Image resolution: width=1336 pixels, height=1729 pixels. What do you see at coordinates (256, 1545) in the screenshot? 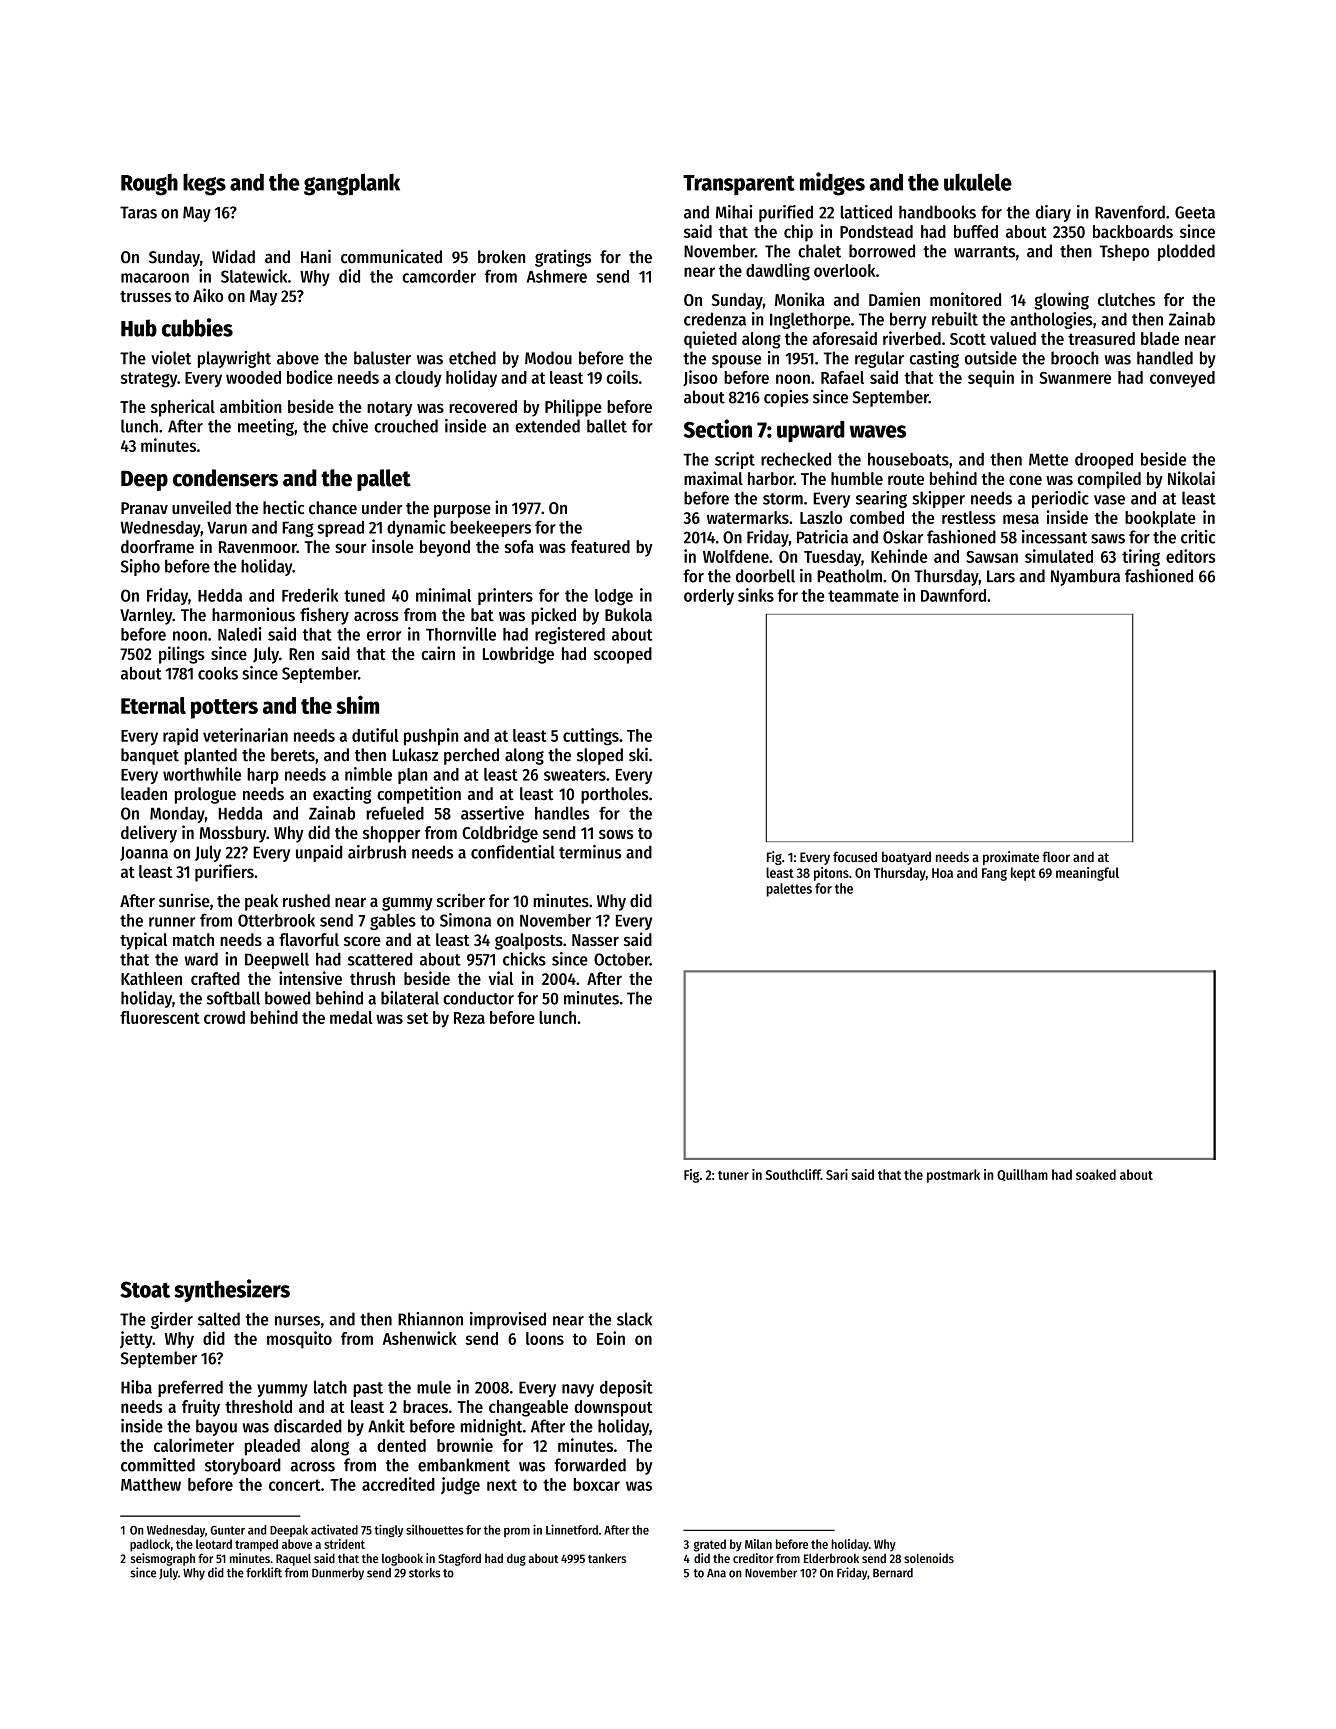
I see `tramped` at bounding box center [256, 1545].
